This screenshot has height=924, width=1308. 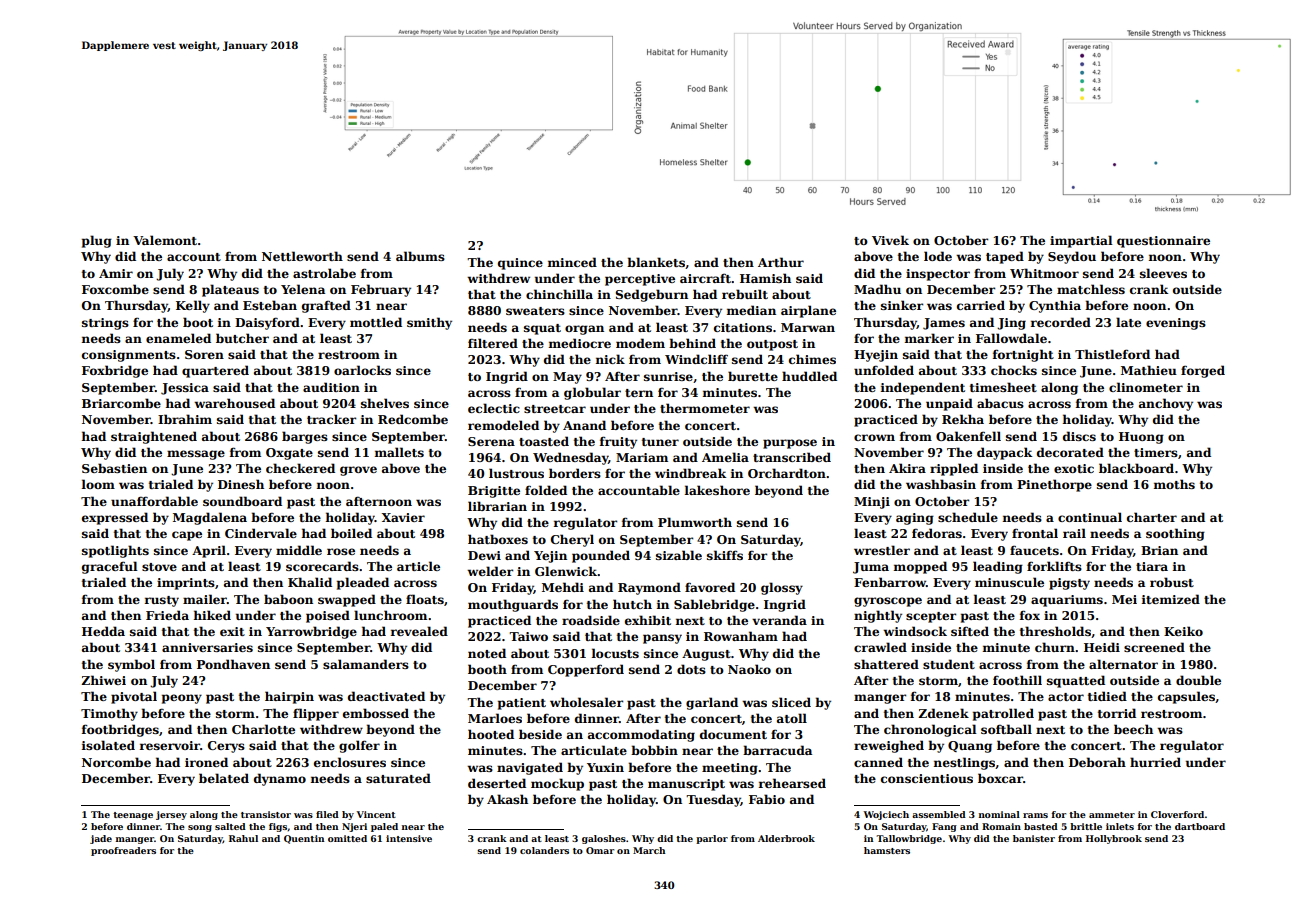 What do you see at coordinates (123, 851) in the screenshot?
I see `proofreaders` at bounding box center [123, 851].
